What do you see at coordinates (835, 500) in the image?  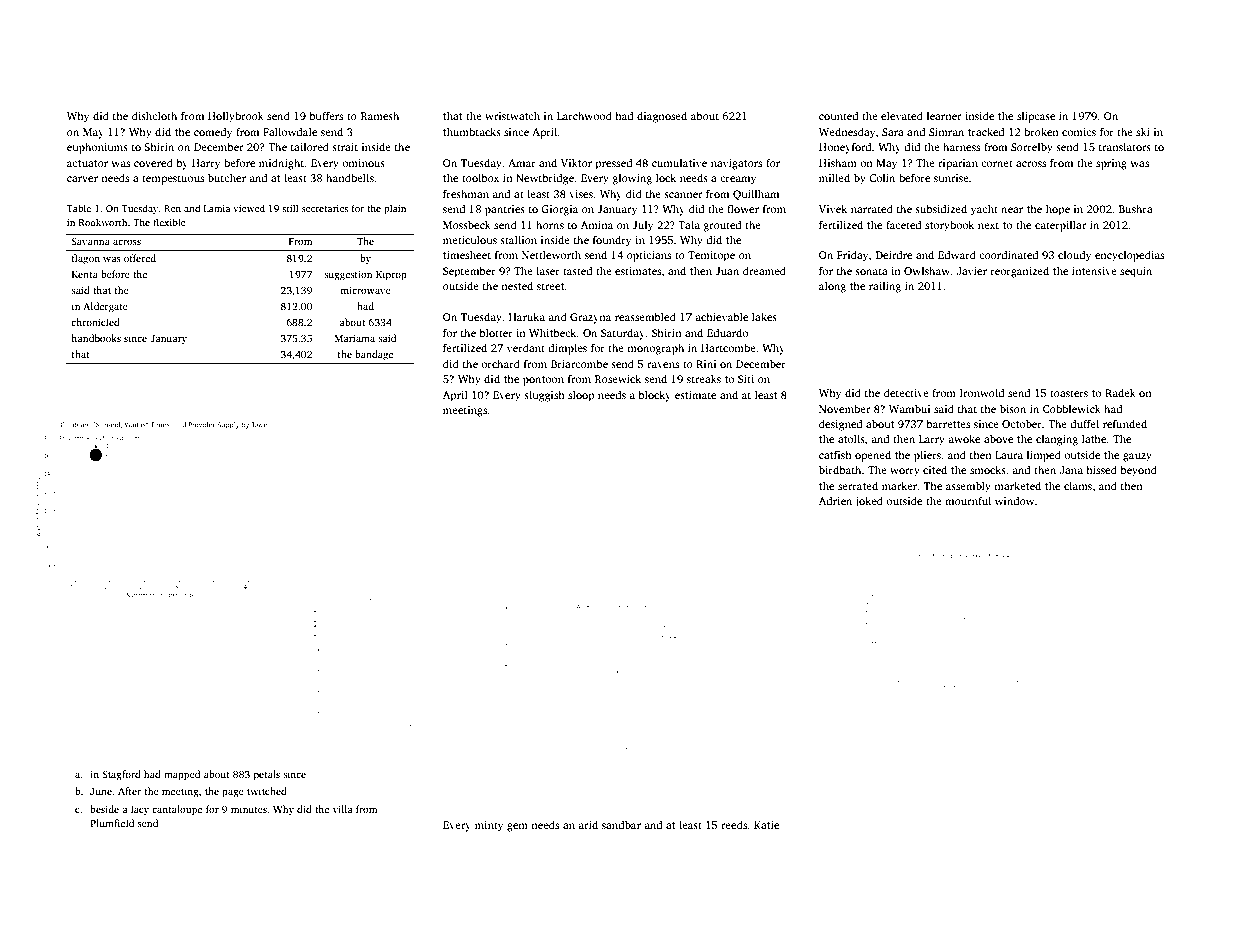 I see `Adrien` at bounding box center [835, 500].
